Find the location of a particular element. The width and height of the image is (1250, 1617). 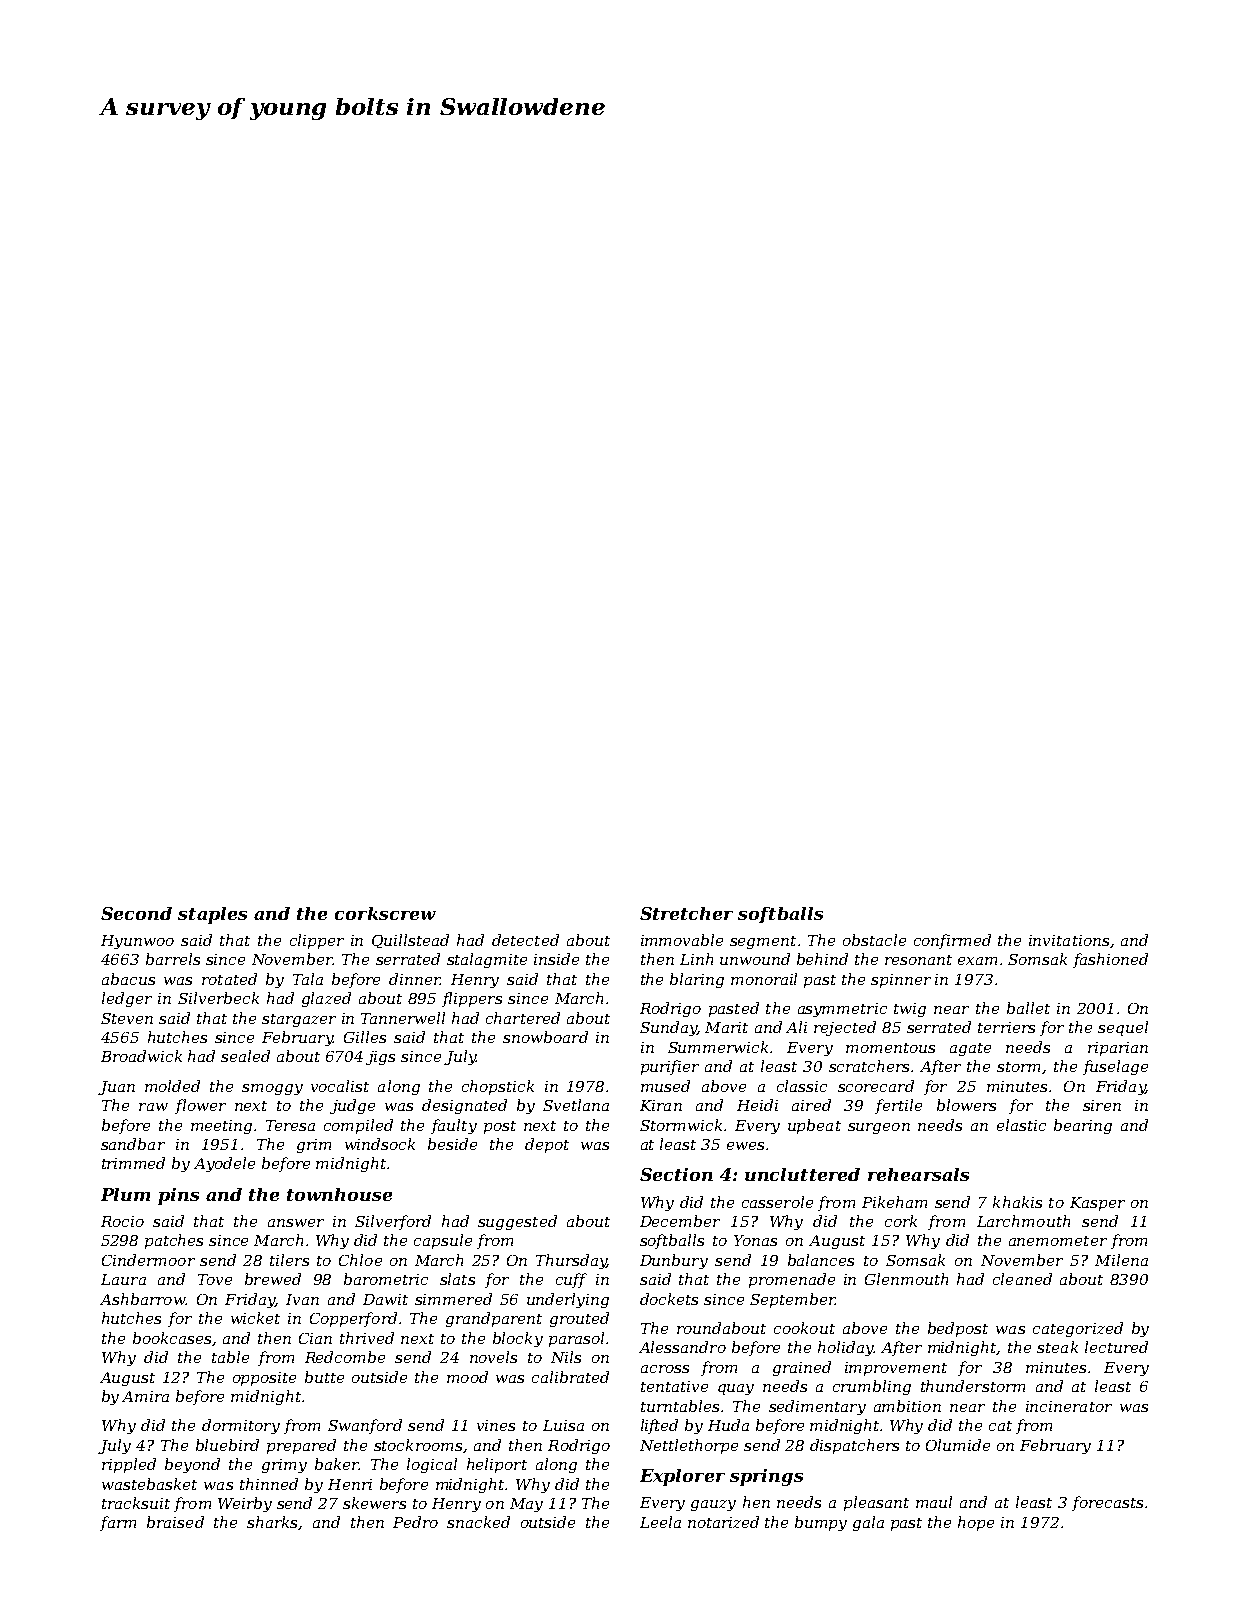

forecasts is located at coordinates (1107, 1503).
